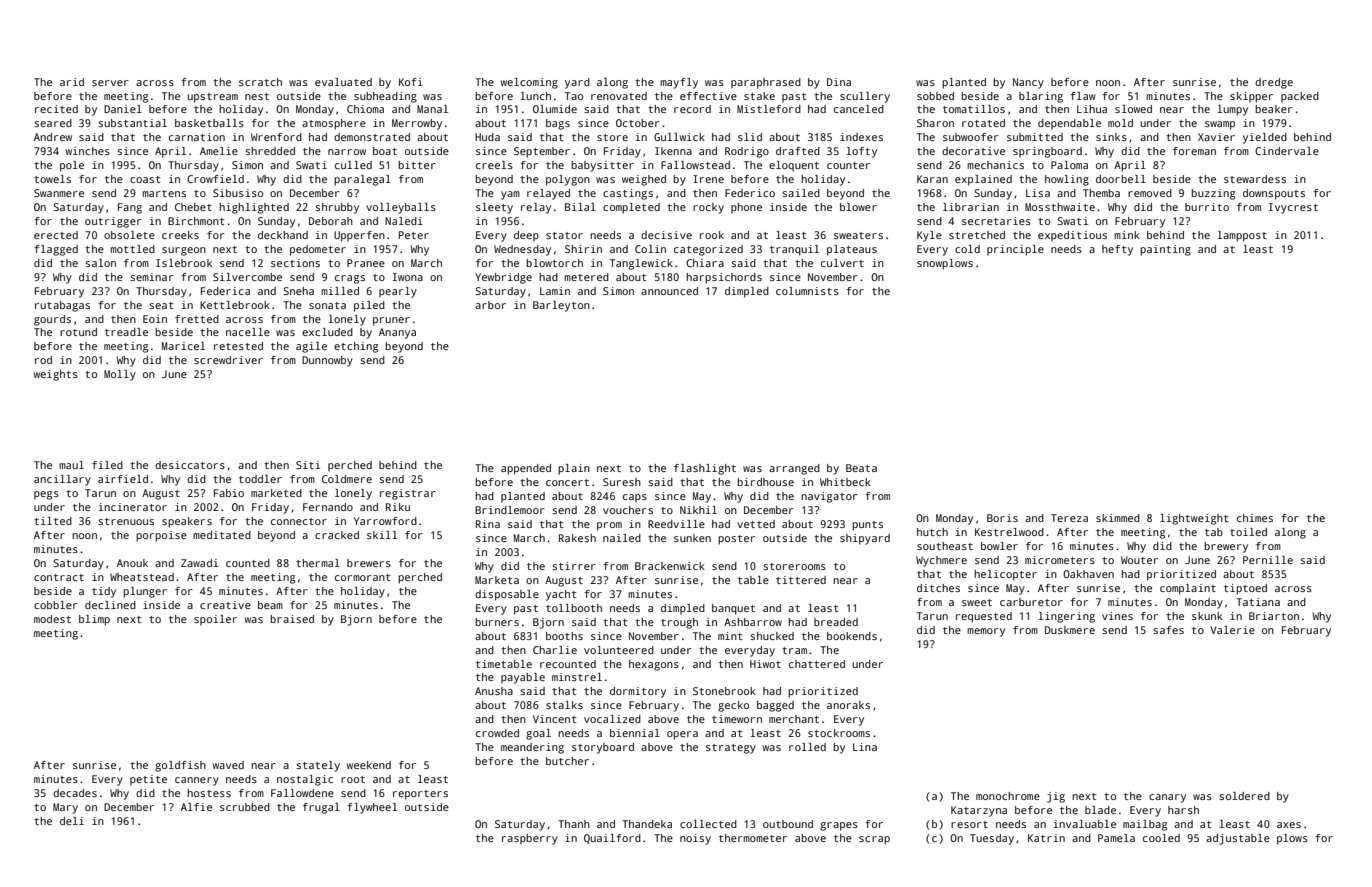 The image size is (1372, 887). What do you see at coordinates (1268, 560) in the screenshot?
I see `Pernille` at bounding box center [1268, 560].
